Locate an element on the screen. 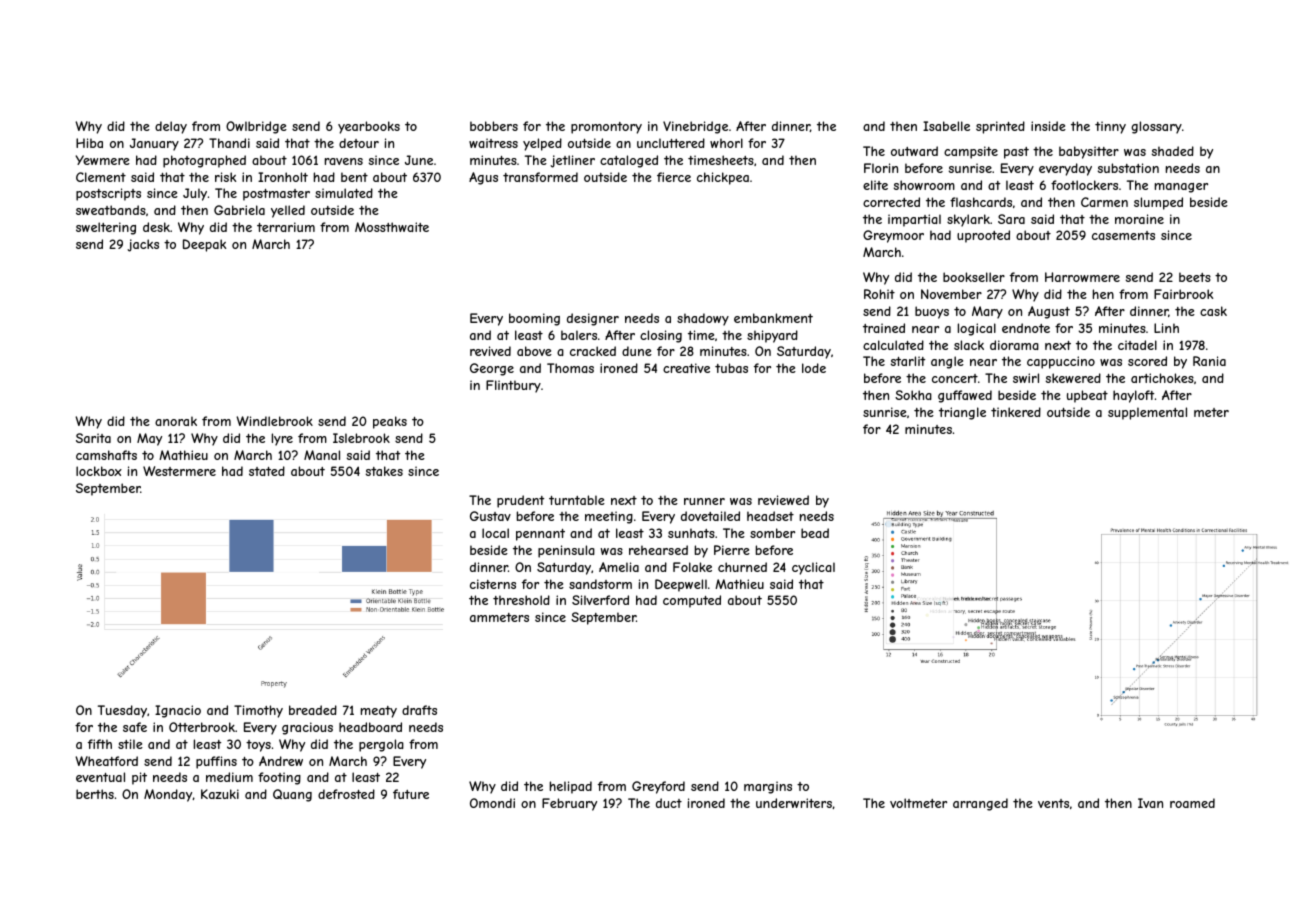 This screenshot has width=1308, height=924. runner is located at coordinates (704, 501).
